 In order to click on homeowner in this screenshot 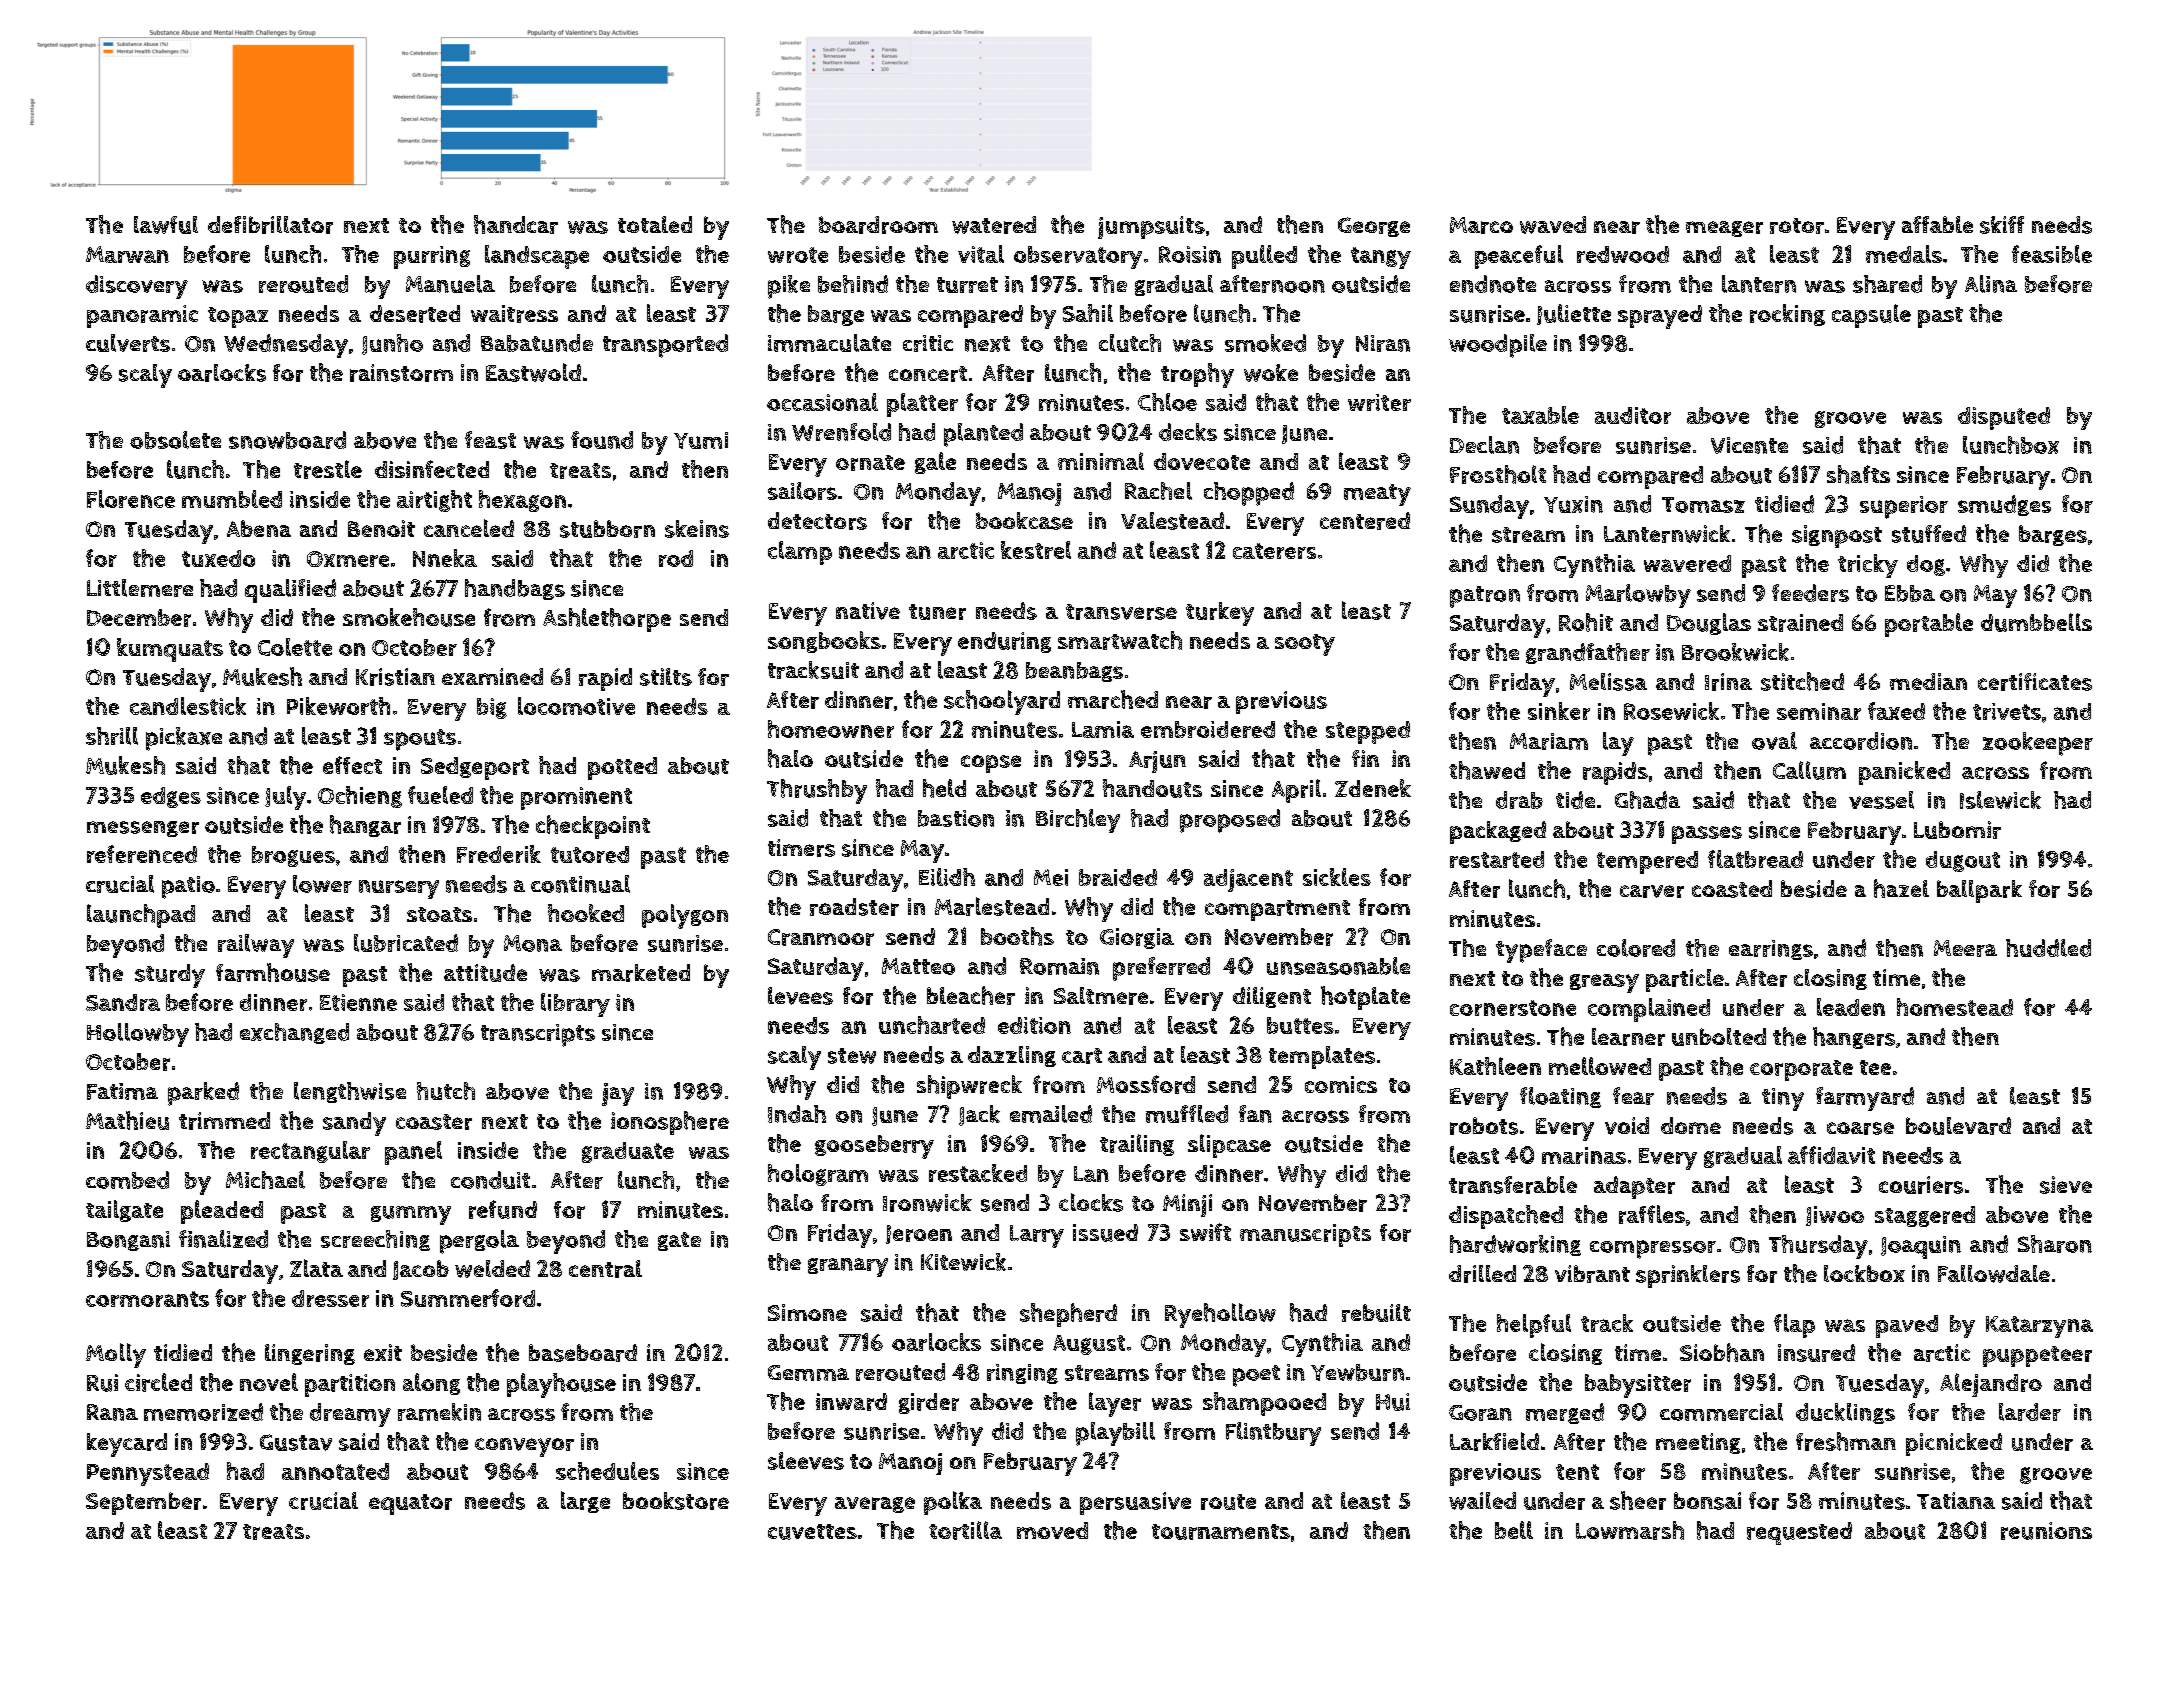, I will do `click(831, 729)`.
